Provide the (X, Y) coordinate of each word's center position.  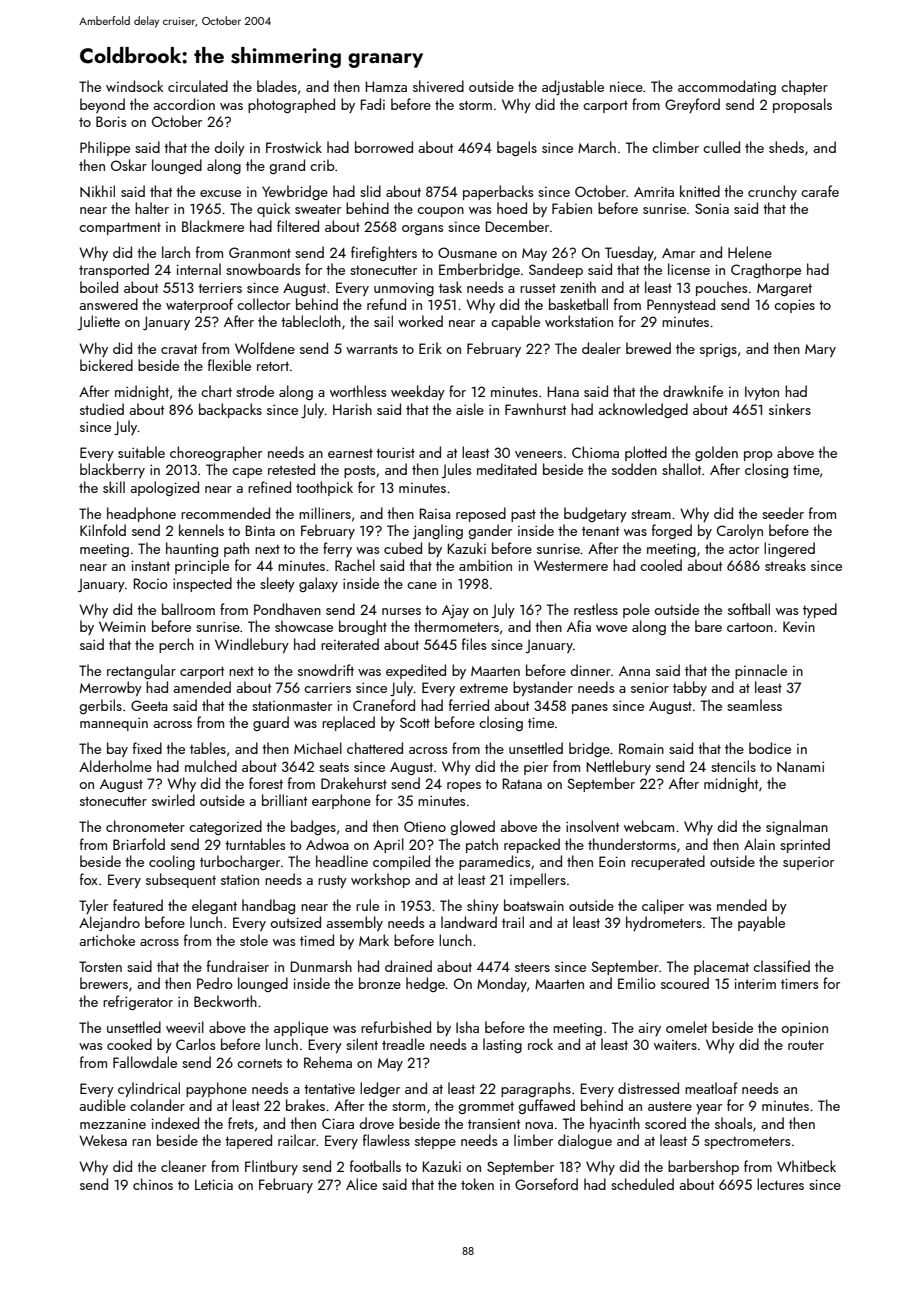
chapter (804, 87)
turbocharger (240, 862)
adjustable (573, 87)
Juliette (99, 322)
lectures (780, 1184)
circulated (198, 86)
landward (469, 922)
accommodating (727, 87)
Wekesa (103, 1140)
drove (377, 1123)
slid (370, 191)
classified (781, 966)
